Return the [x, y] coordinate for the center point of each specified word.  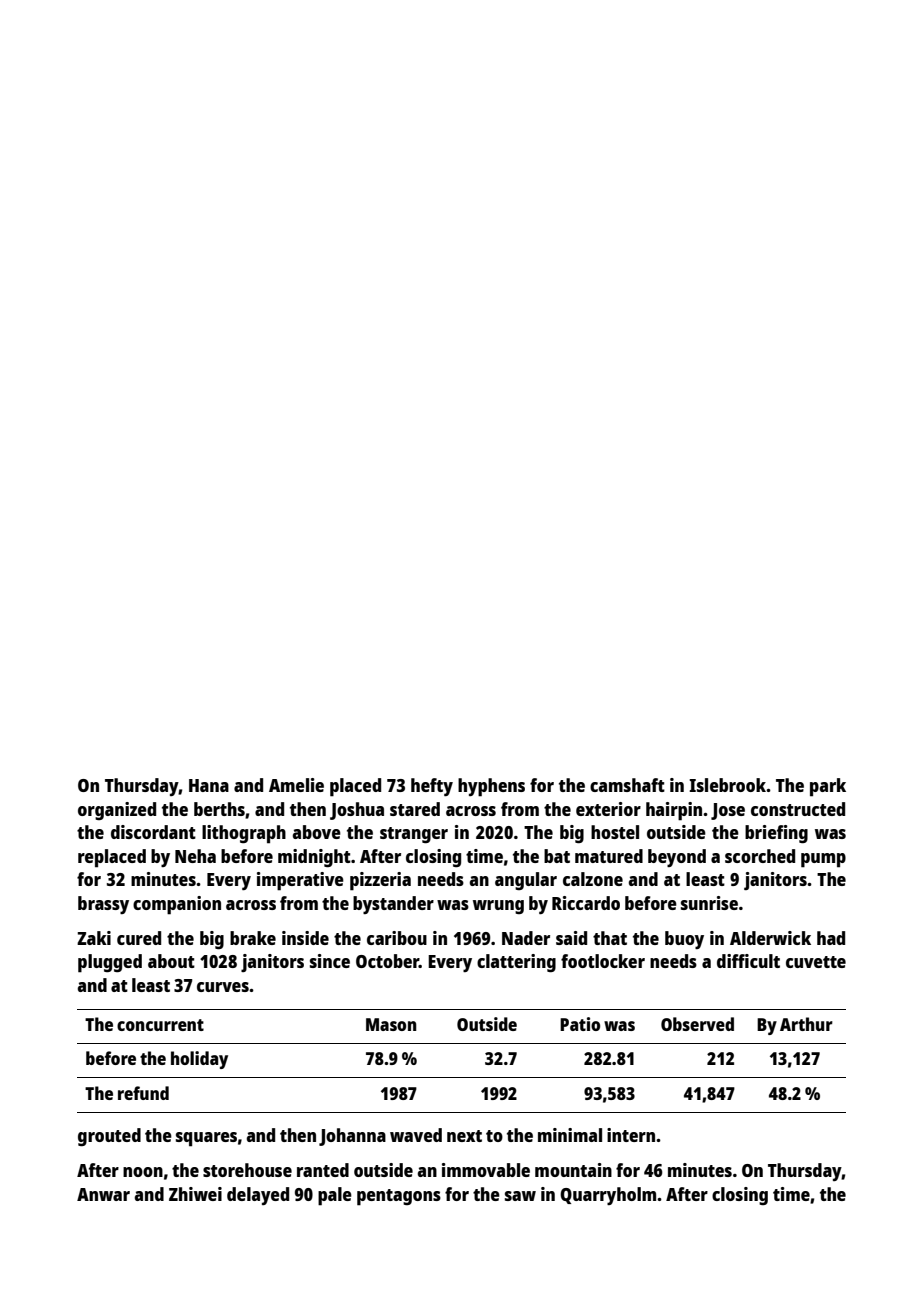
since [330, 961]
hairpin [674, 811]
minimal [570, 1135]
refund [143, 1093]
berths [219, 809]
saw [520, 1196]
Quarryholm [608, 1196]
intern [631, 1135]
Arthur [806, 1024]
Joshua [357, 811]
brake [253, 938]
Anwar [103, 1194]
